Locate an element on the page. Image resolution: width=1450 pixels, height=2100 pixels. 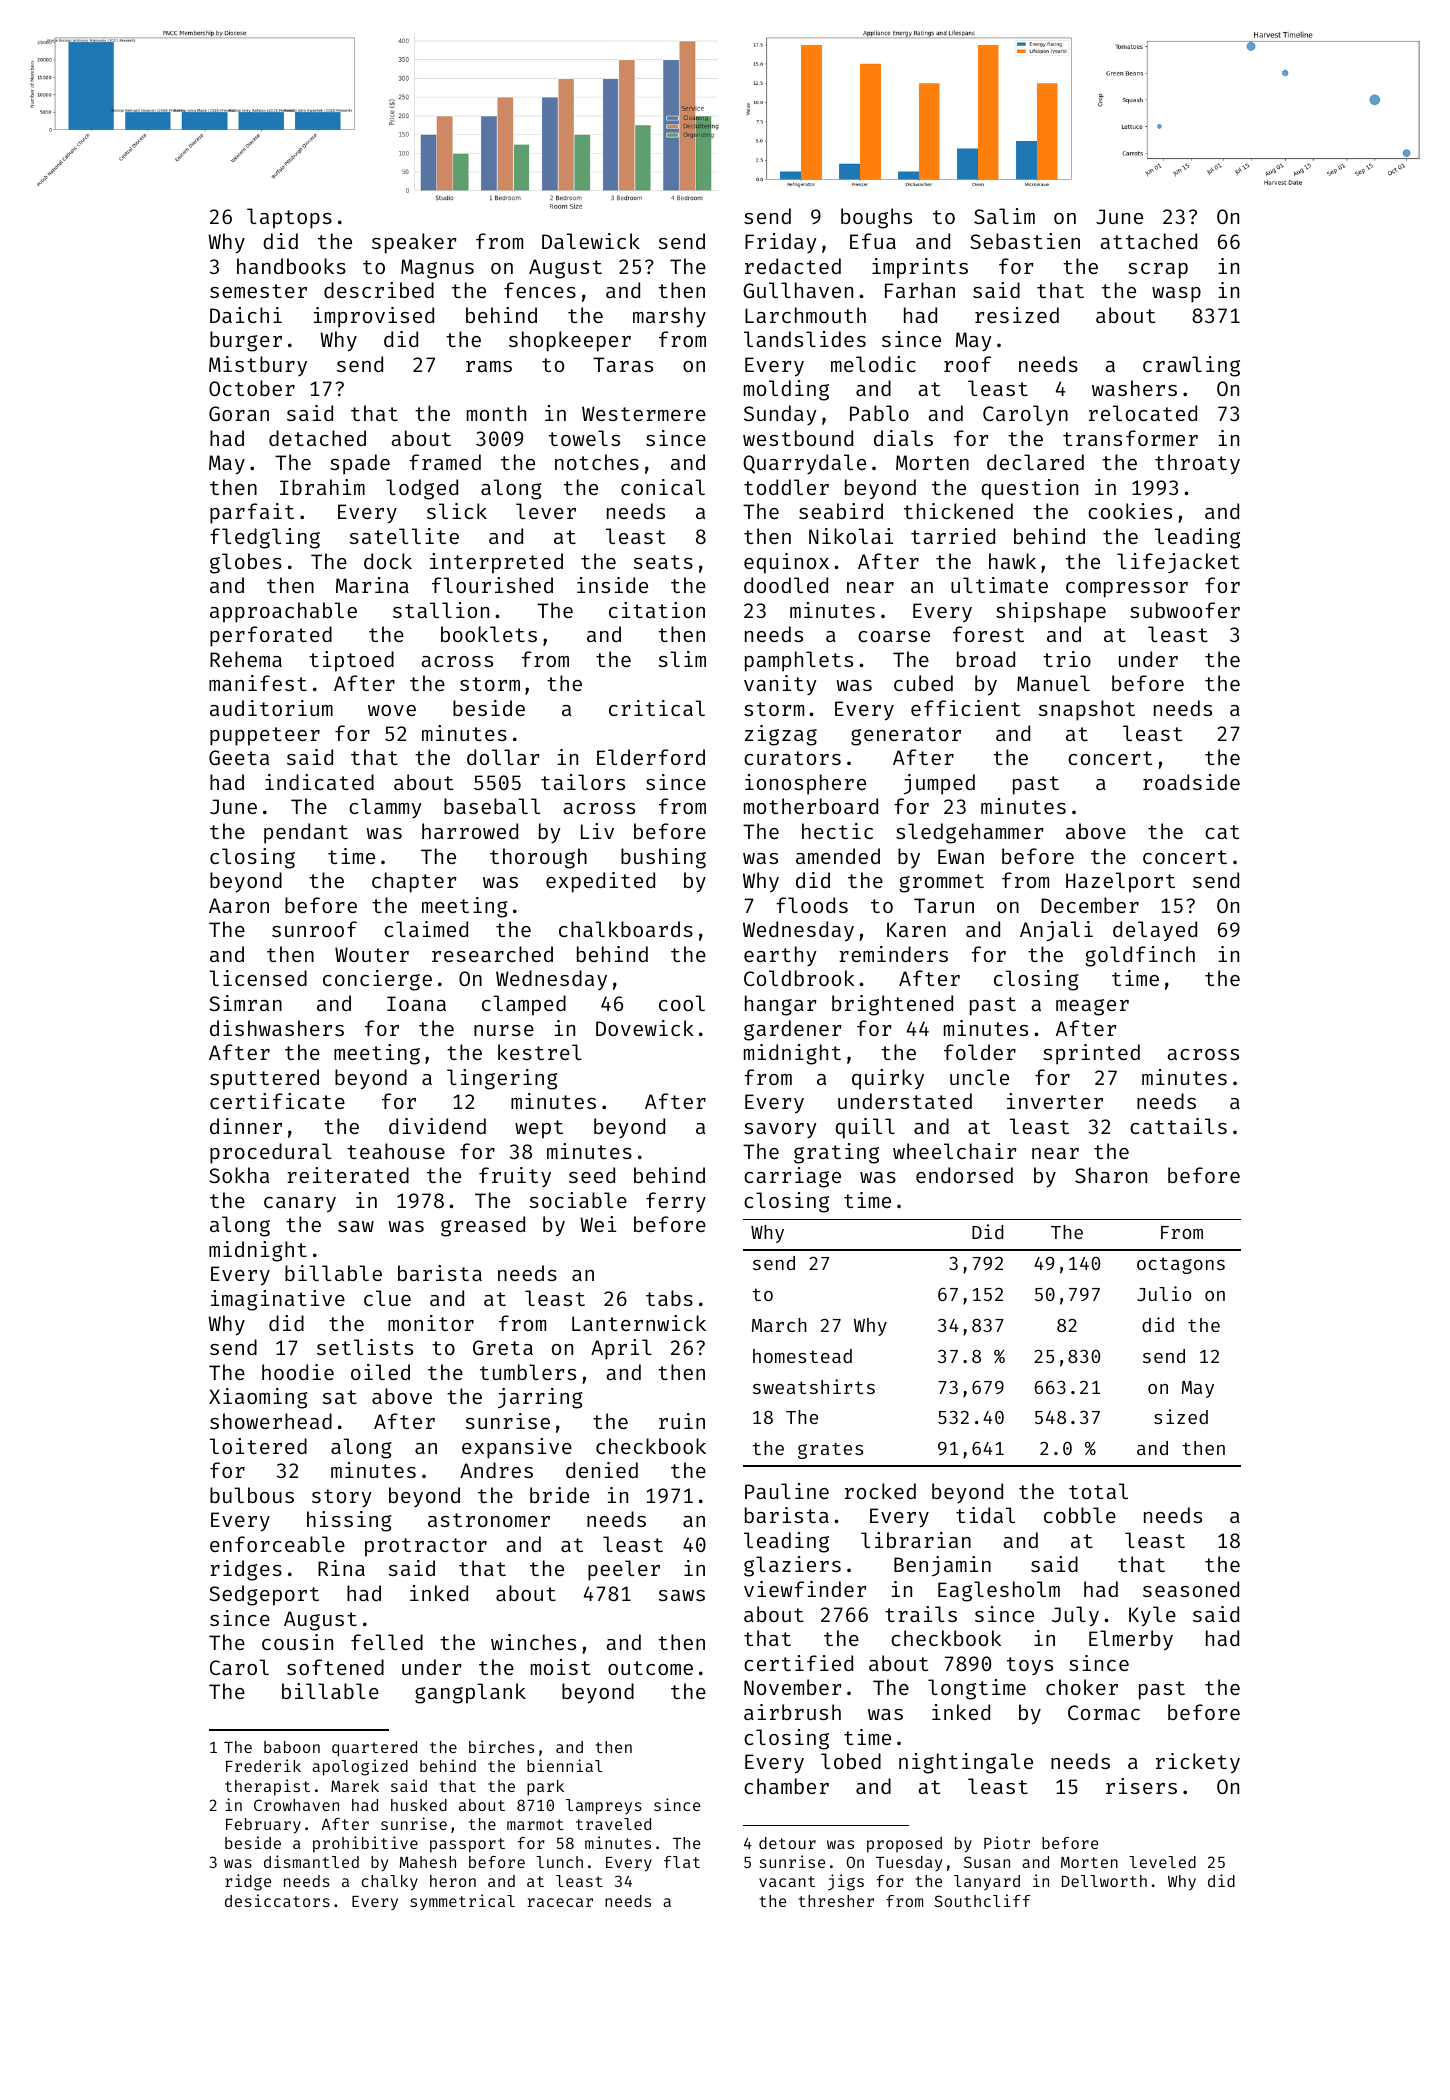
clammy is located at coordinates (385, 808).
